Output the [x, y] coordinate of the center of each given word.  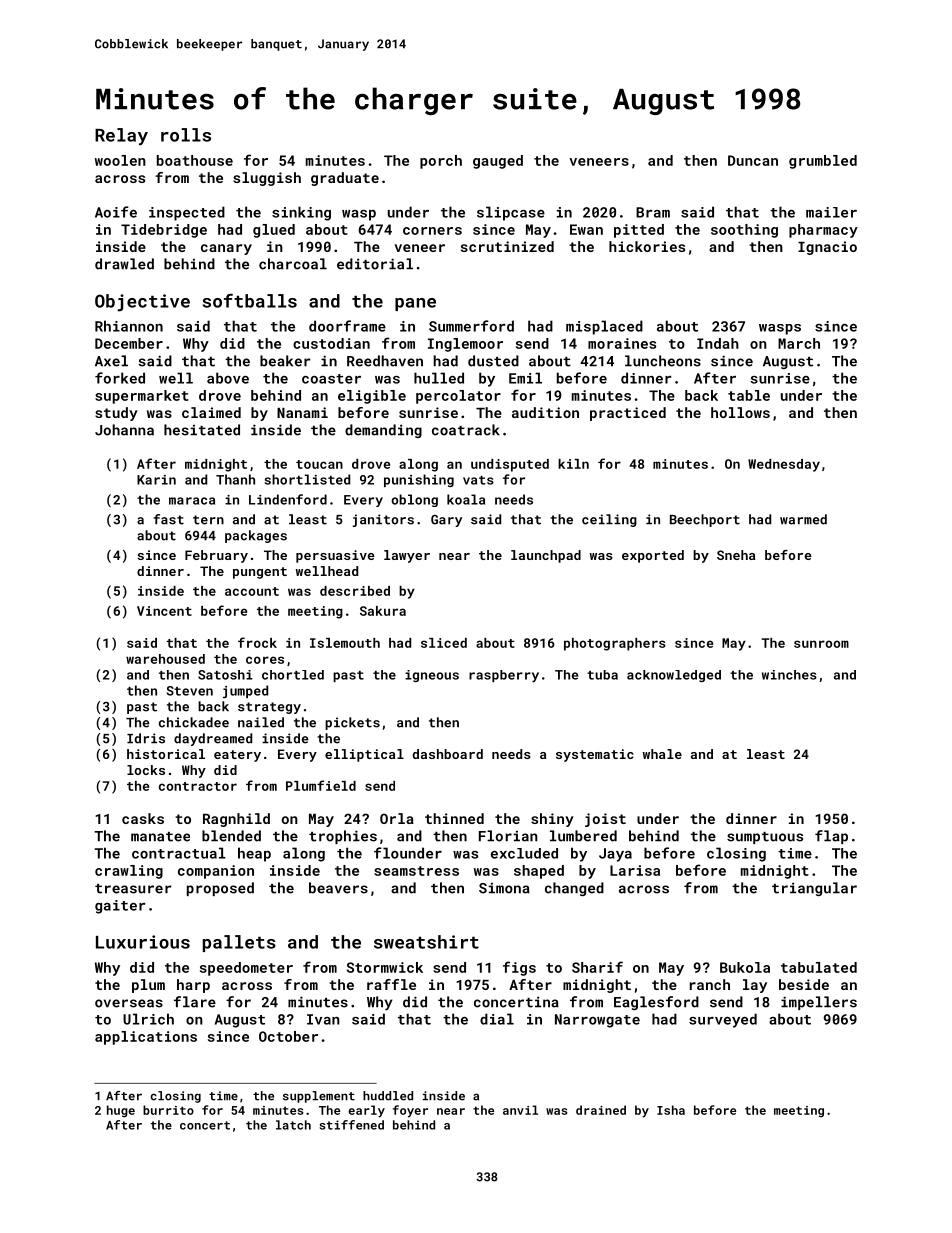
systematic [595, 755]
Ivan [323, 1019]
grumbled [823, 162]
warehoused [165, 659]
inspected [187, 213]
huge [121, 1111]
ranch [710, 984]
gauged [498, 162]
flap [831, 837]
